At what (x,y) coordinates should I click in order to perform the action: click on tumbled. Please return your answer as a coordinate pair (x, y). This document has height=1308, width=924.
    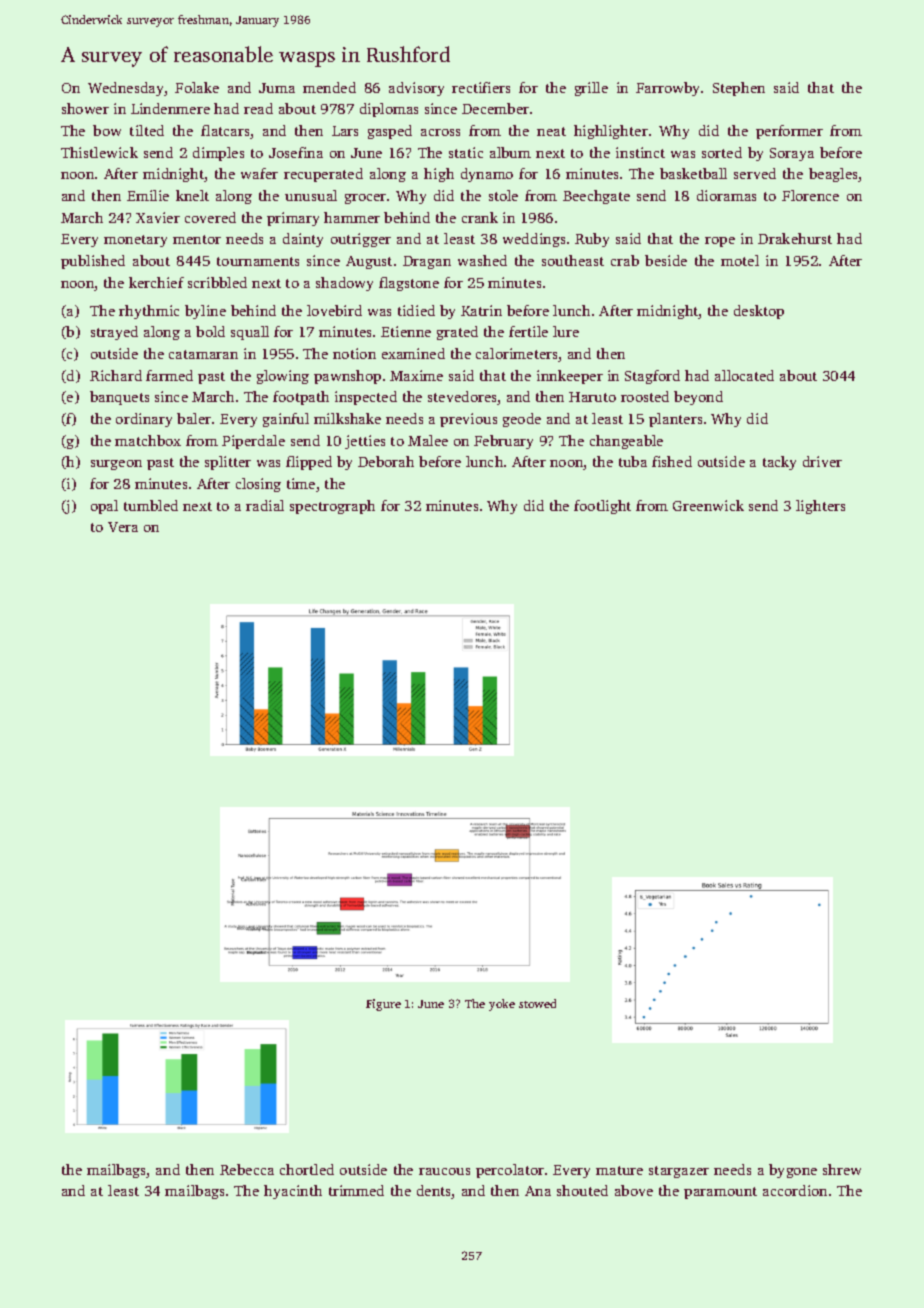
    Looking at the image, I should click on (151, 505).
